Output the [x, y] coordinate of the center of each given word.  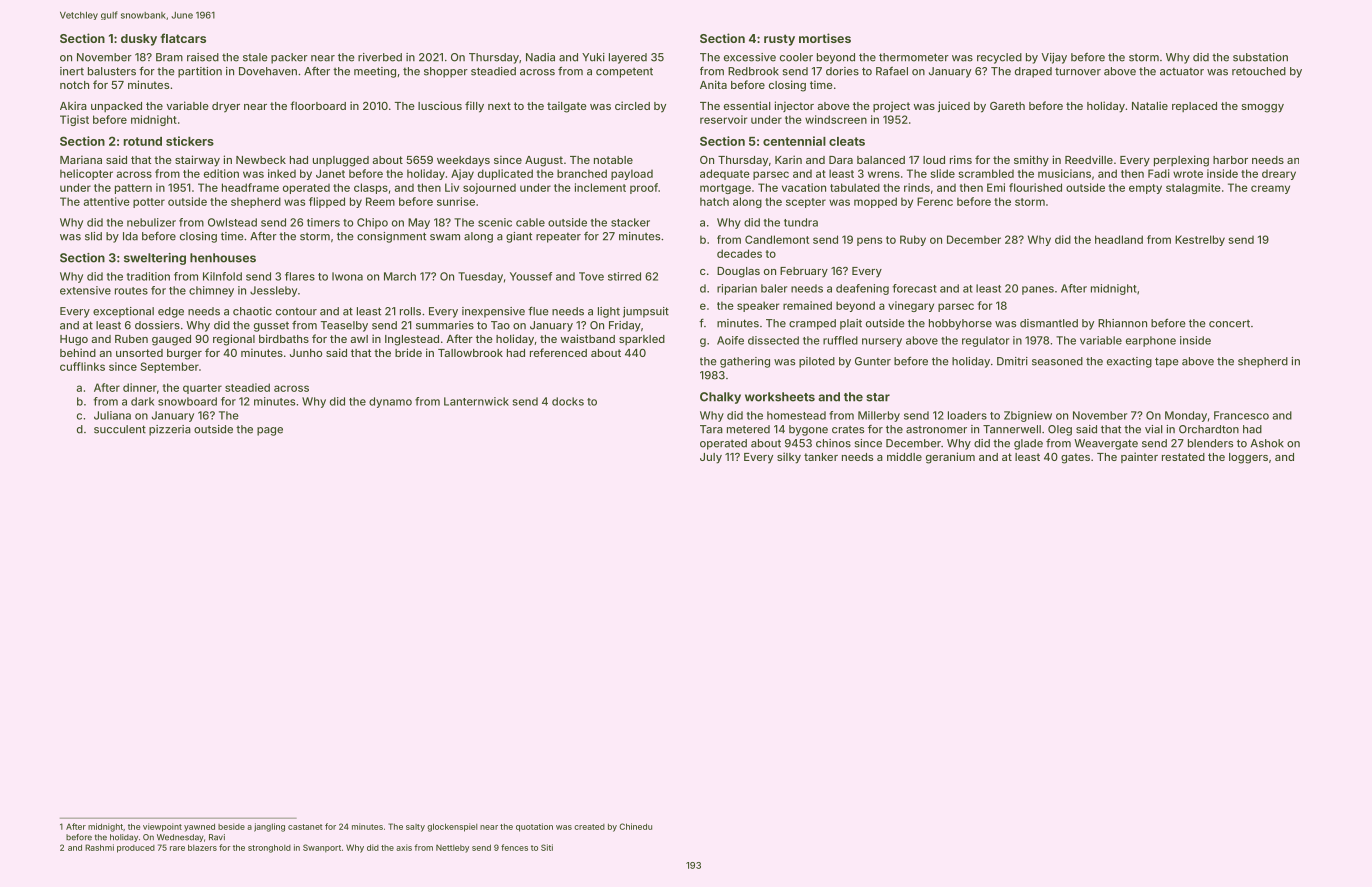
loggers [1248, 458]
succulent [120, 429]
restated [1183, 457]
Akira [73, 105]
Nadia [540, 57]
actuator [1182, 72]
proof [644, 188]
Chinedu [635, 826]
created [589, 827]
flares [300, 276]
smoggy [1262, 108]
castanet [305, 827]
